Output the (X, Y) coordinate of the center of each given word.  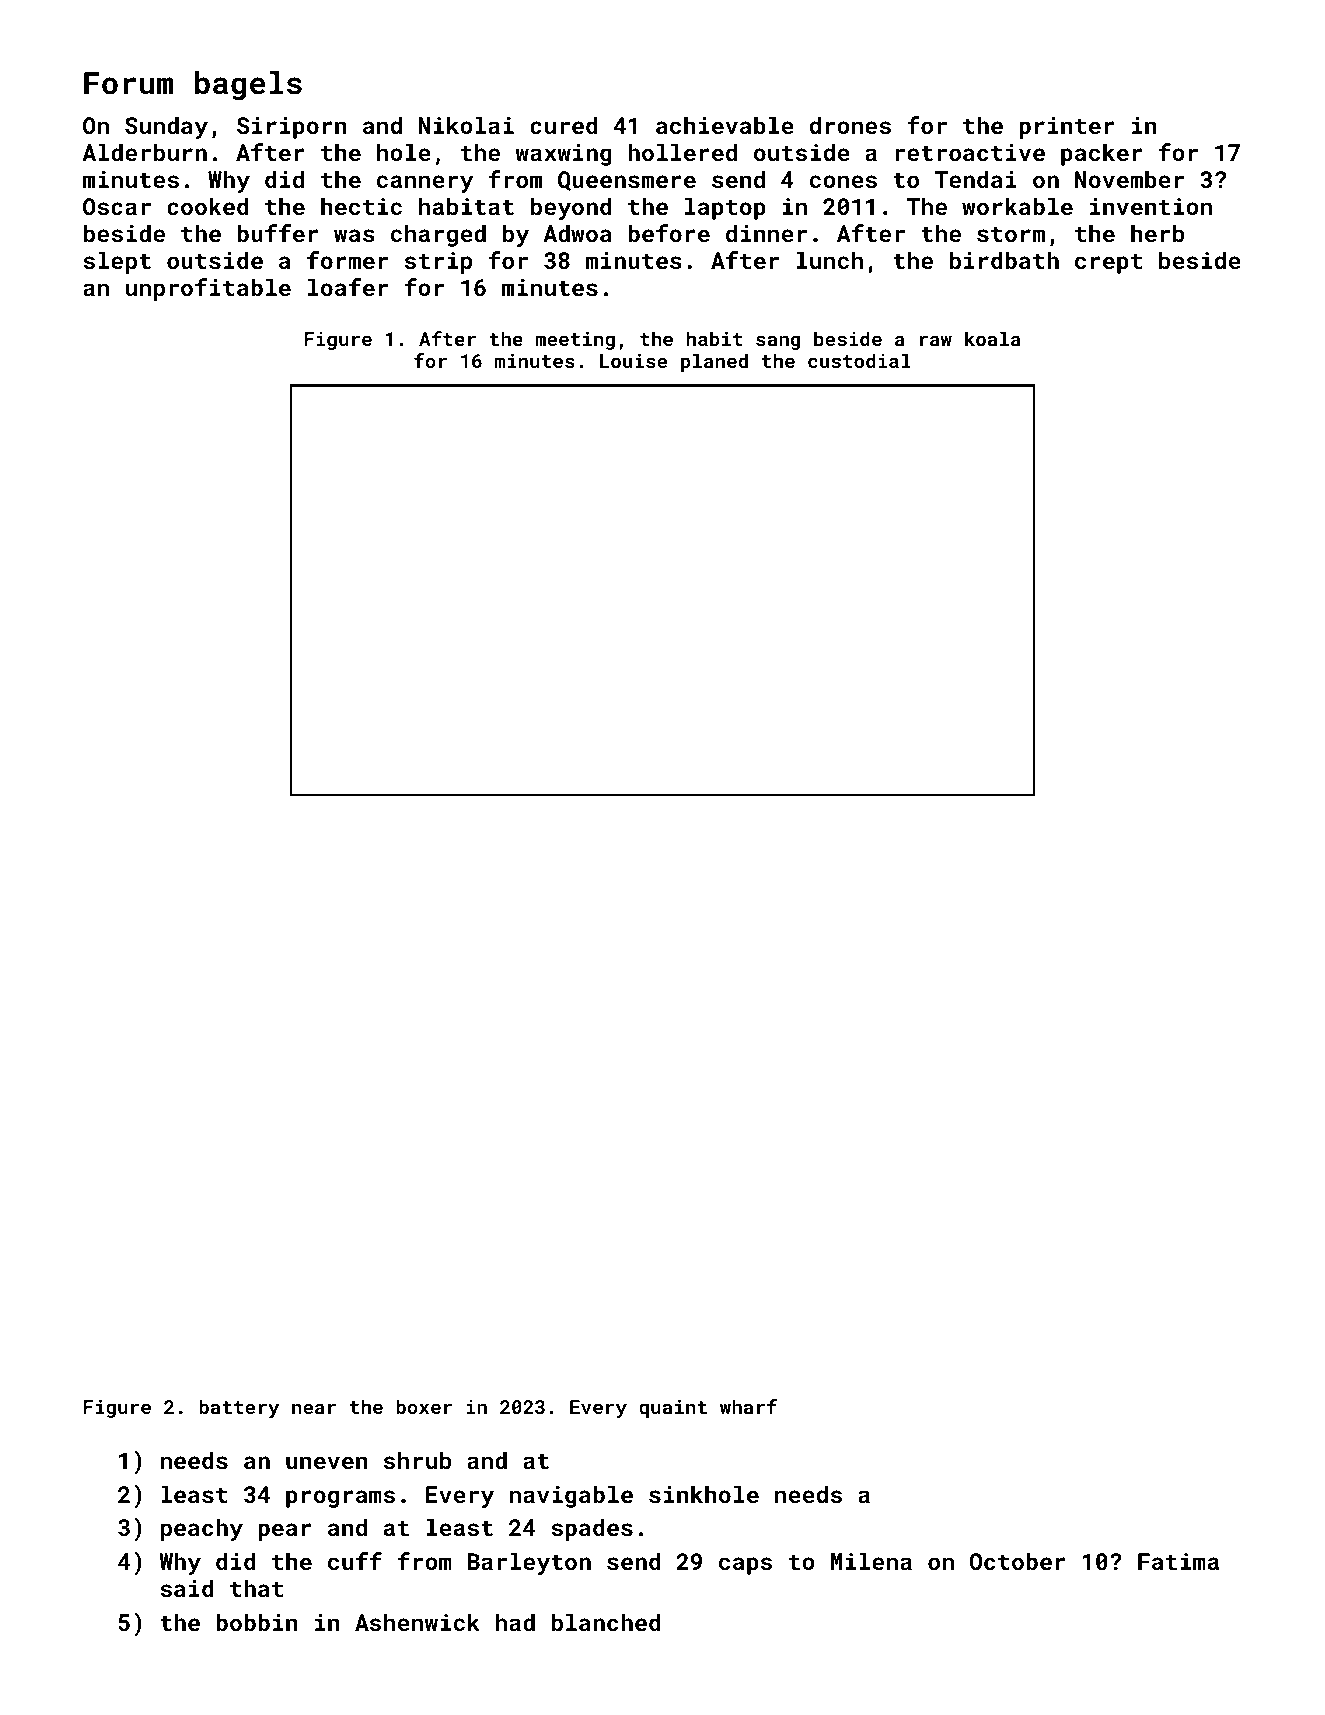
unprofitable (208, 289)
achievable (725, 125)
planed (714, 362)
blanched (606, 1622)
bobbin (257, 1622)
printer (1067, 128)
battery (239, 1408)
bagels (248, 86)
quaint (673, 1409)
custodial (859, 360)
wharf (748, 1406)
